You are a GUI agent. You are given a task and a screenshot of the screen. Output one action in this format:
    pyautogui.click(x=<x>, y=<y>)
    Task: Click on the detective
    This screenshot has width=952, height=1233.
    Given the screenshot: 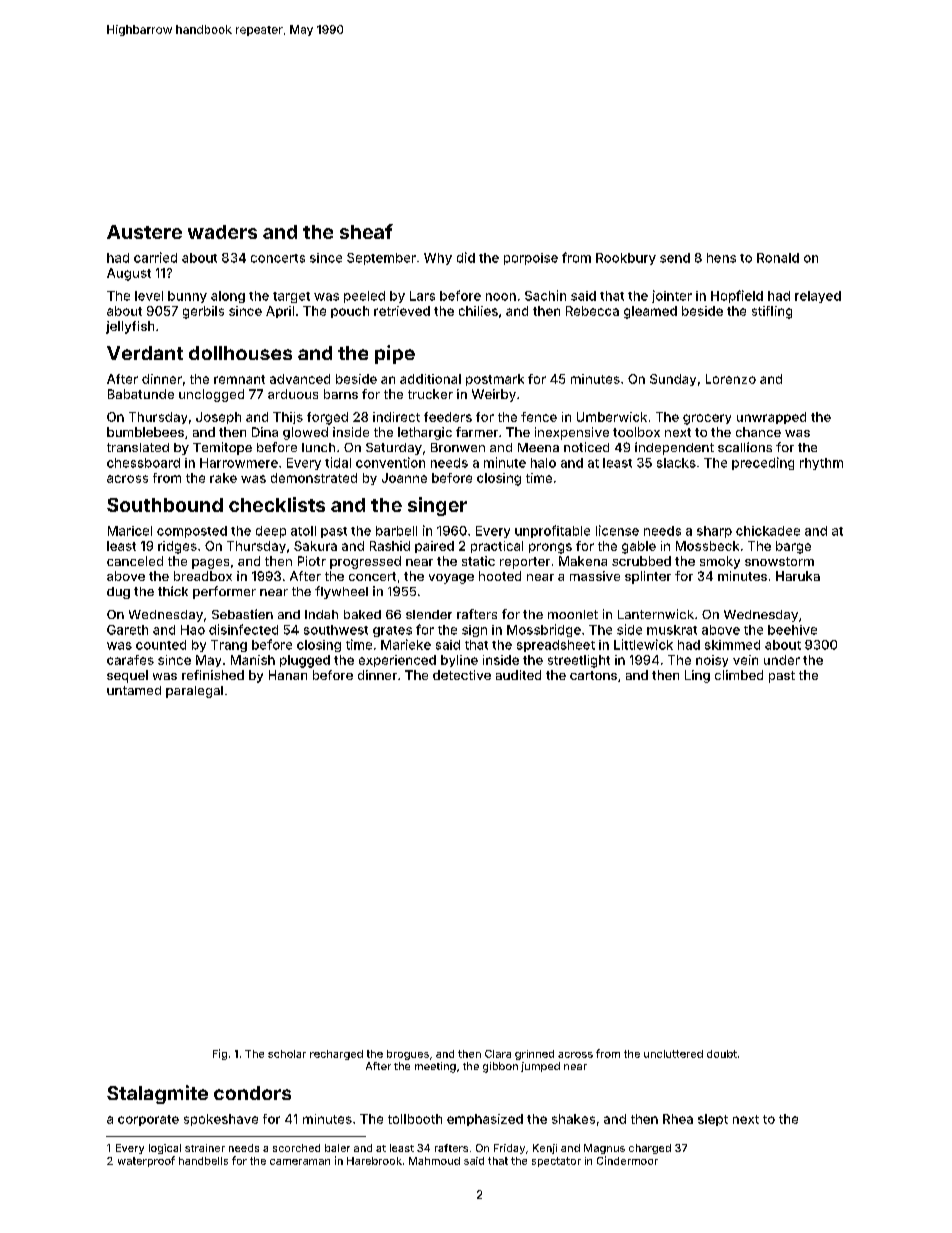 What is the action you would take?
    pyautogui.click(x=462, y=675)
